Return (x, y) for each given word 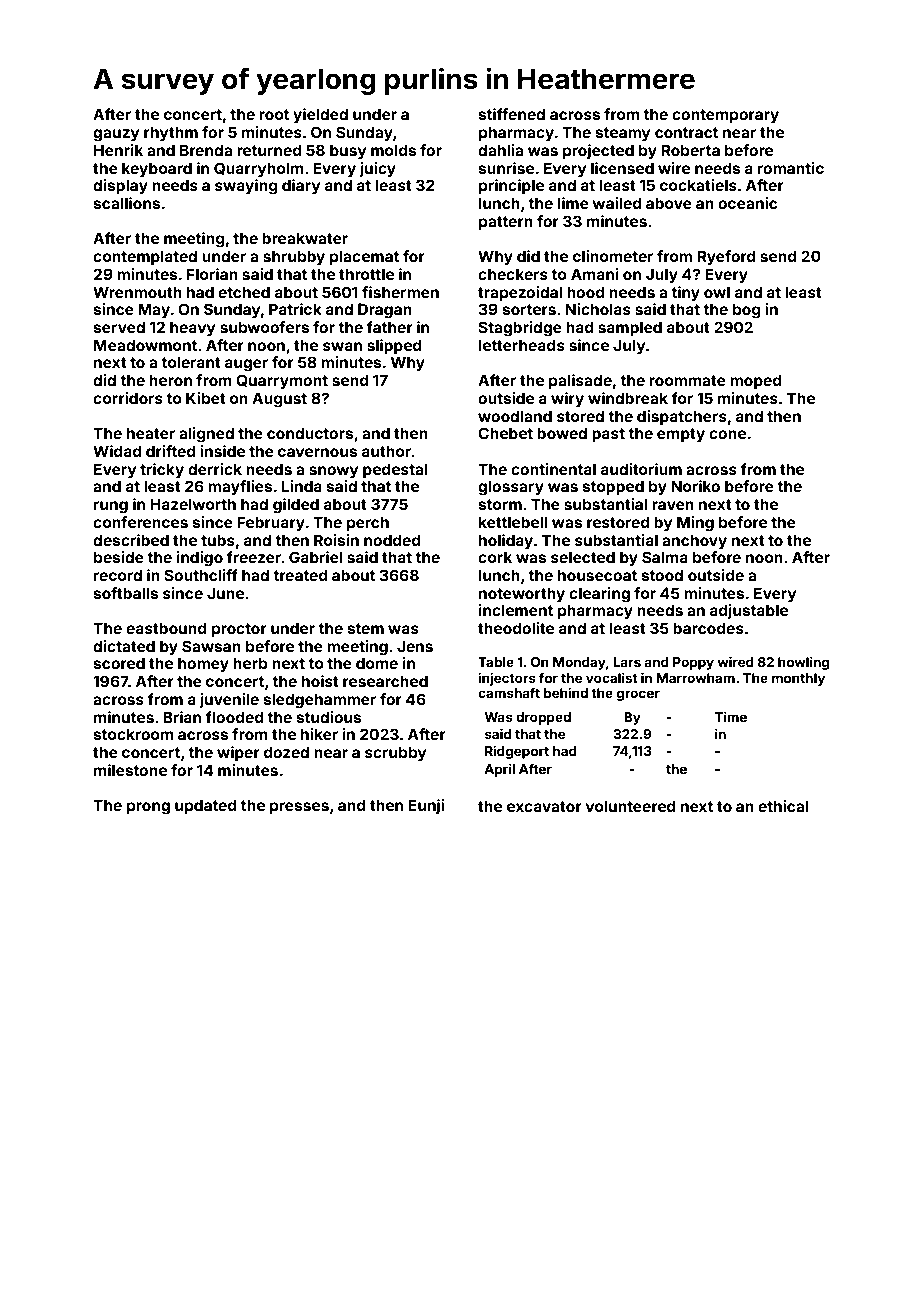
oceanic (747, 203)
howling (803, 663)
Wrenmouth (137, 292)
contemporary (725, 116)
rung (111, 507)
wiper (238, 753)
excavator (544, 806)
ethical (783, 806)
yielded (320, 115)
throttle (366, 274)
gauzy (116, 135)
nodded (392, 540)
